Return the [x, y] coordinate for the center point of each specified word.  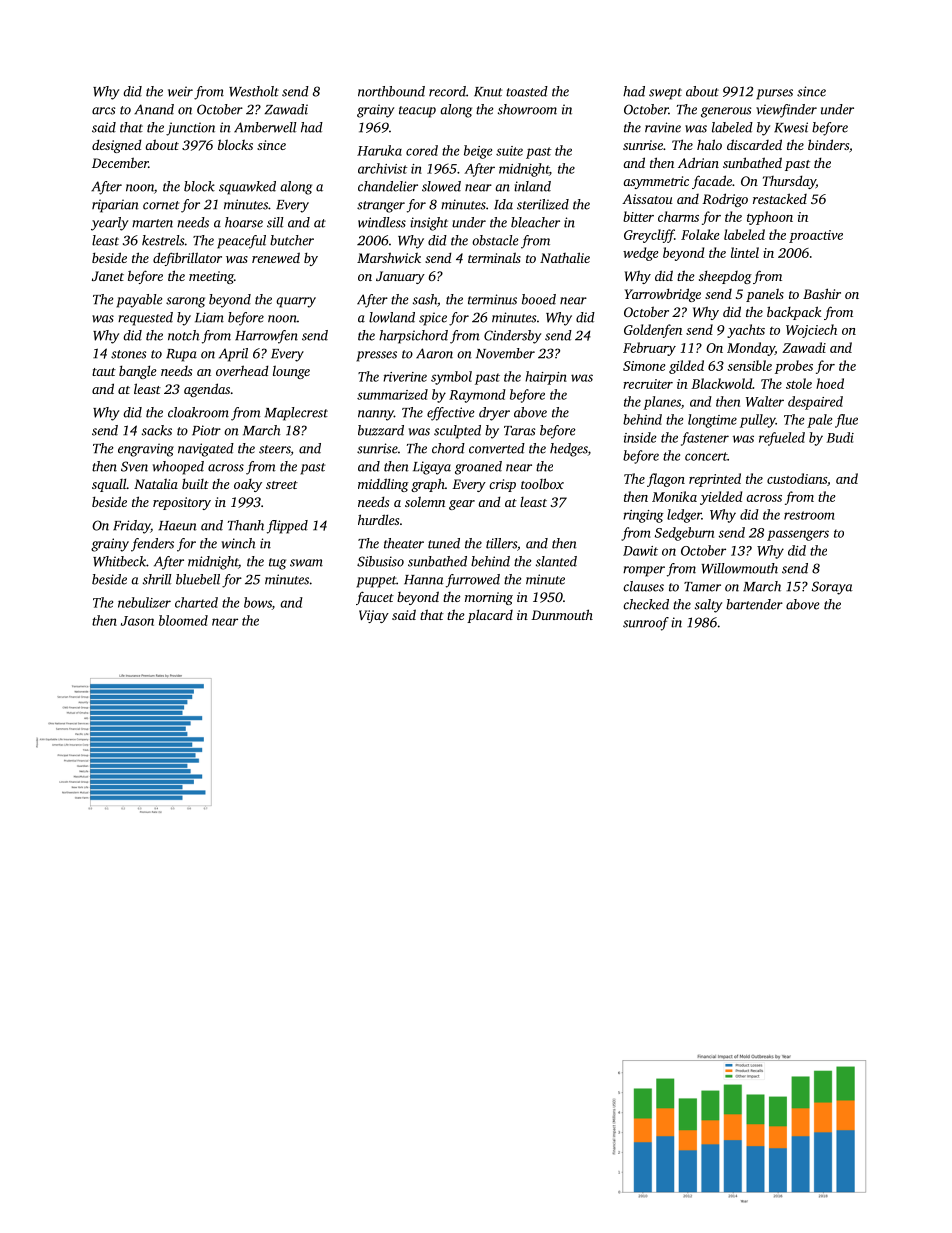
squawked [247, 188]
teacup [417, 112]
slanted [556, 561]
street [282, 485]
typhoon [770, 218]
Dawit [640, 551]
